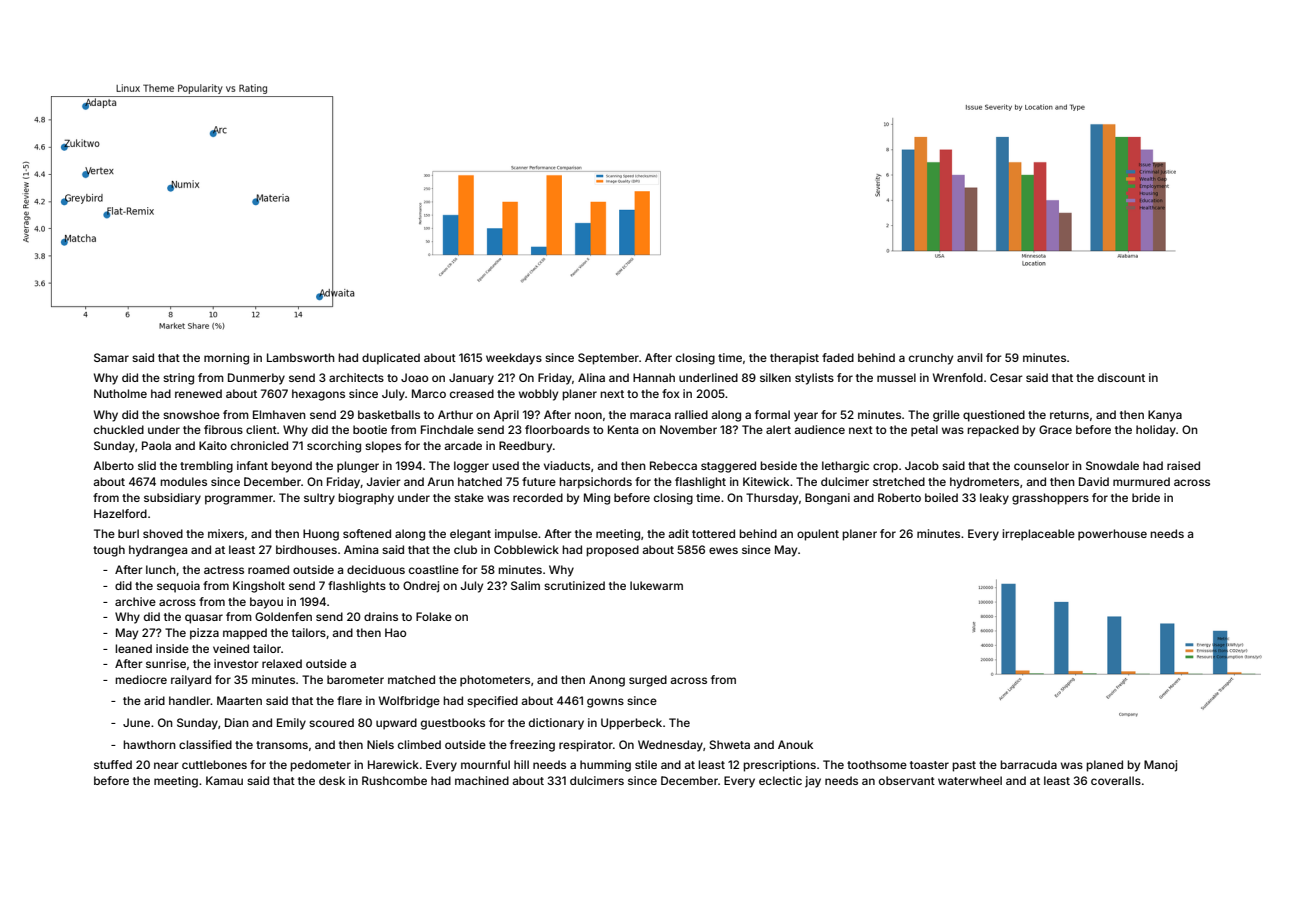  Describe the element at coordinates (728, 467) in the image. I see `staggered` at that location.
